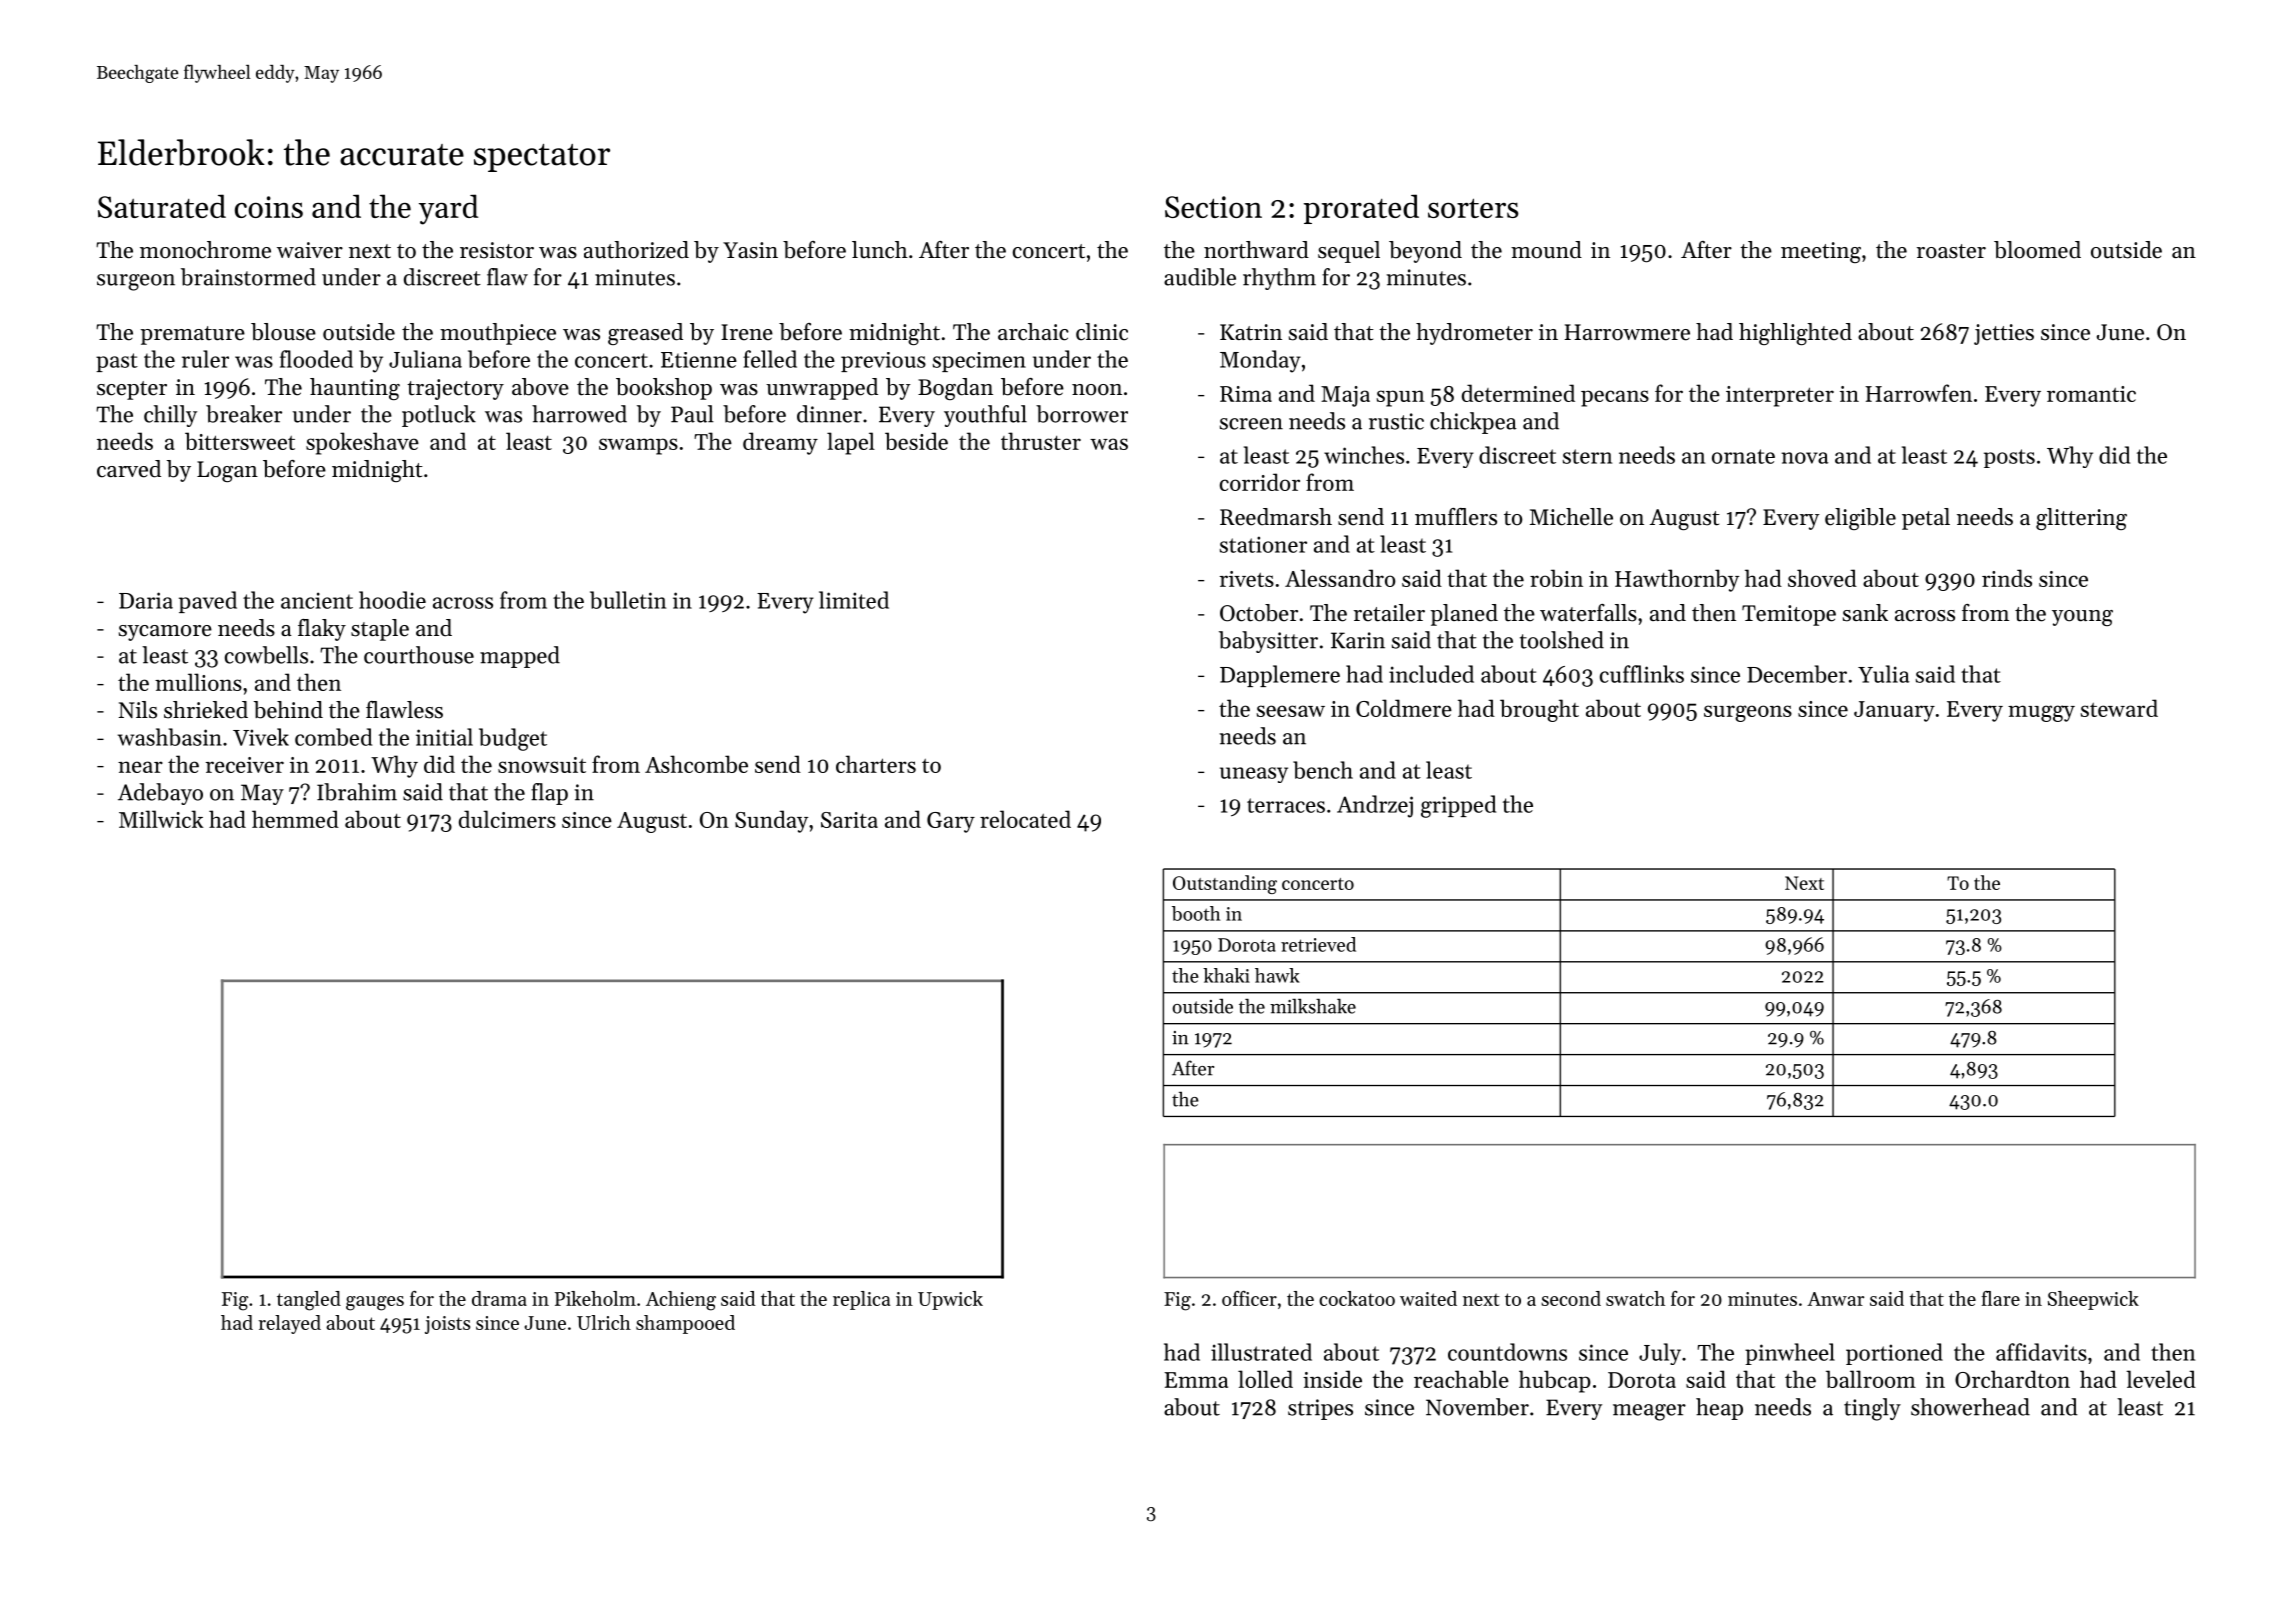 Image resolution: width=2292 pixels, height=1620 pixels. I want to click on Pikeholm, so click(595, 1298).
